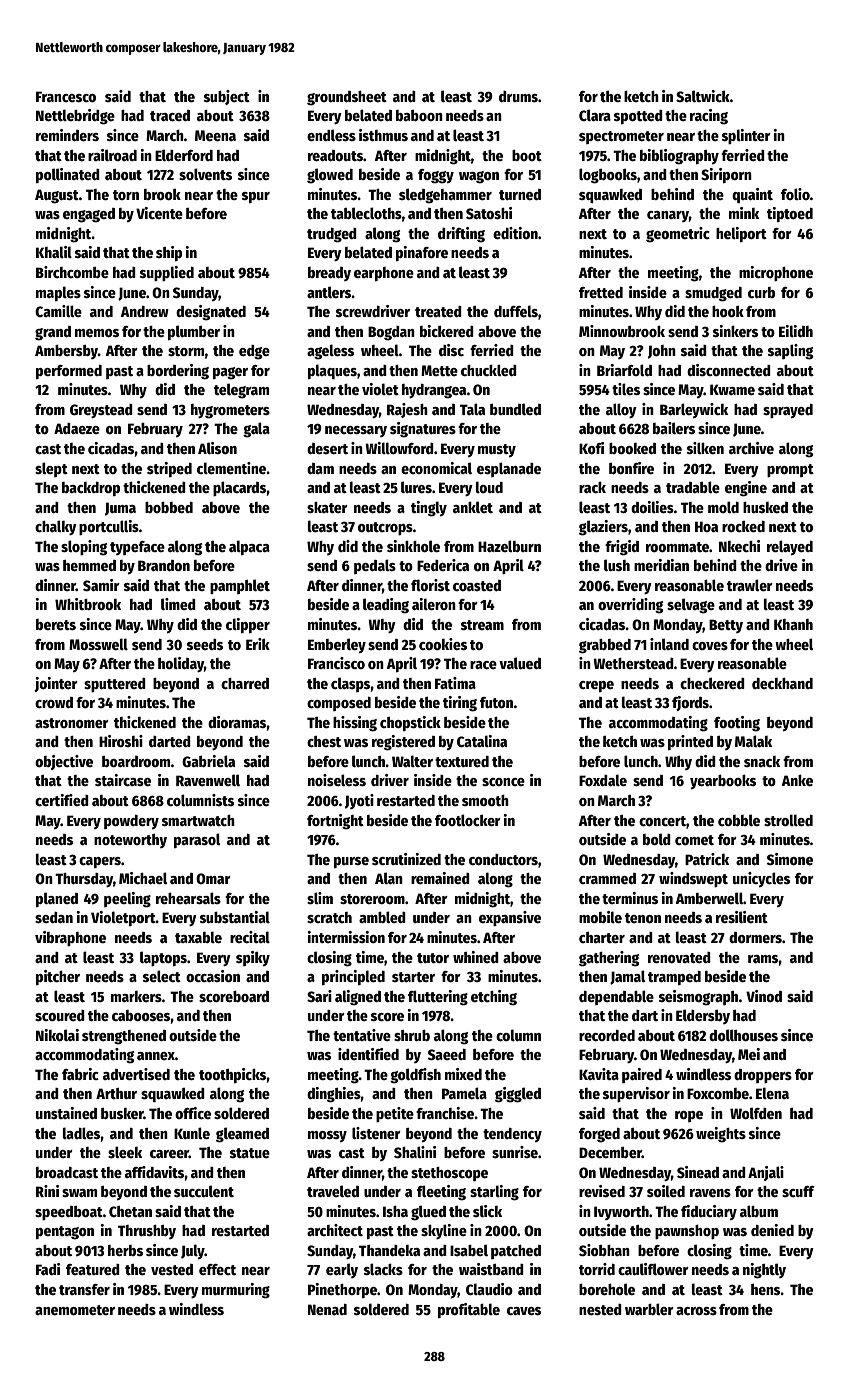 This screenshot has height=1400, width=849. I want to click on Bogdan, so click(391, 333).
